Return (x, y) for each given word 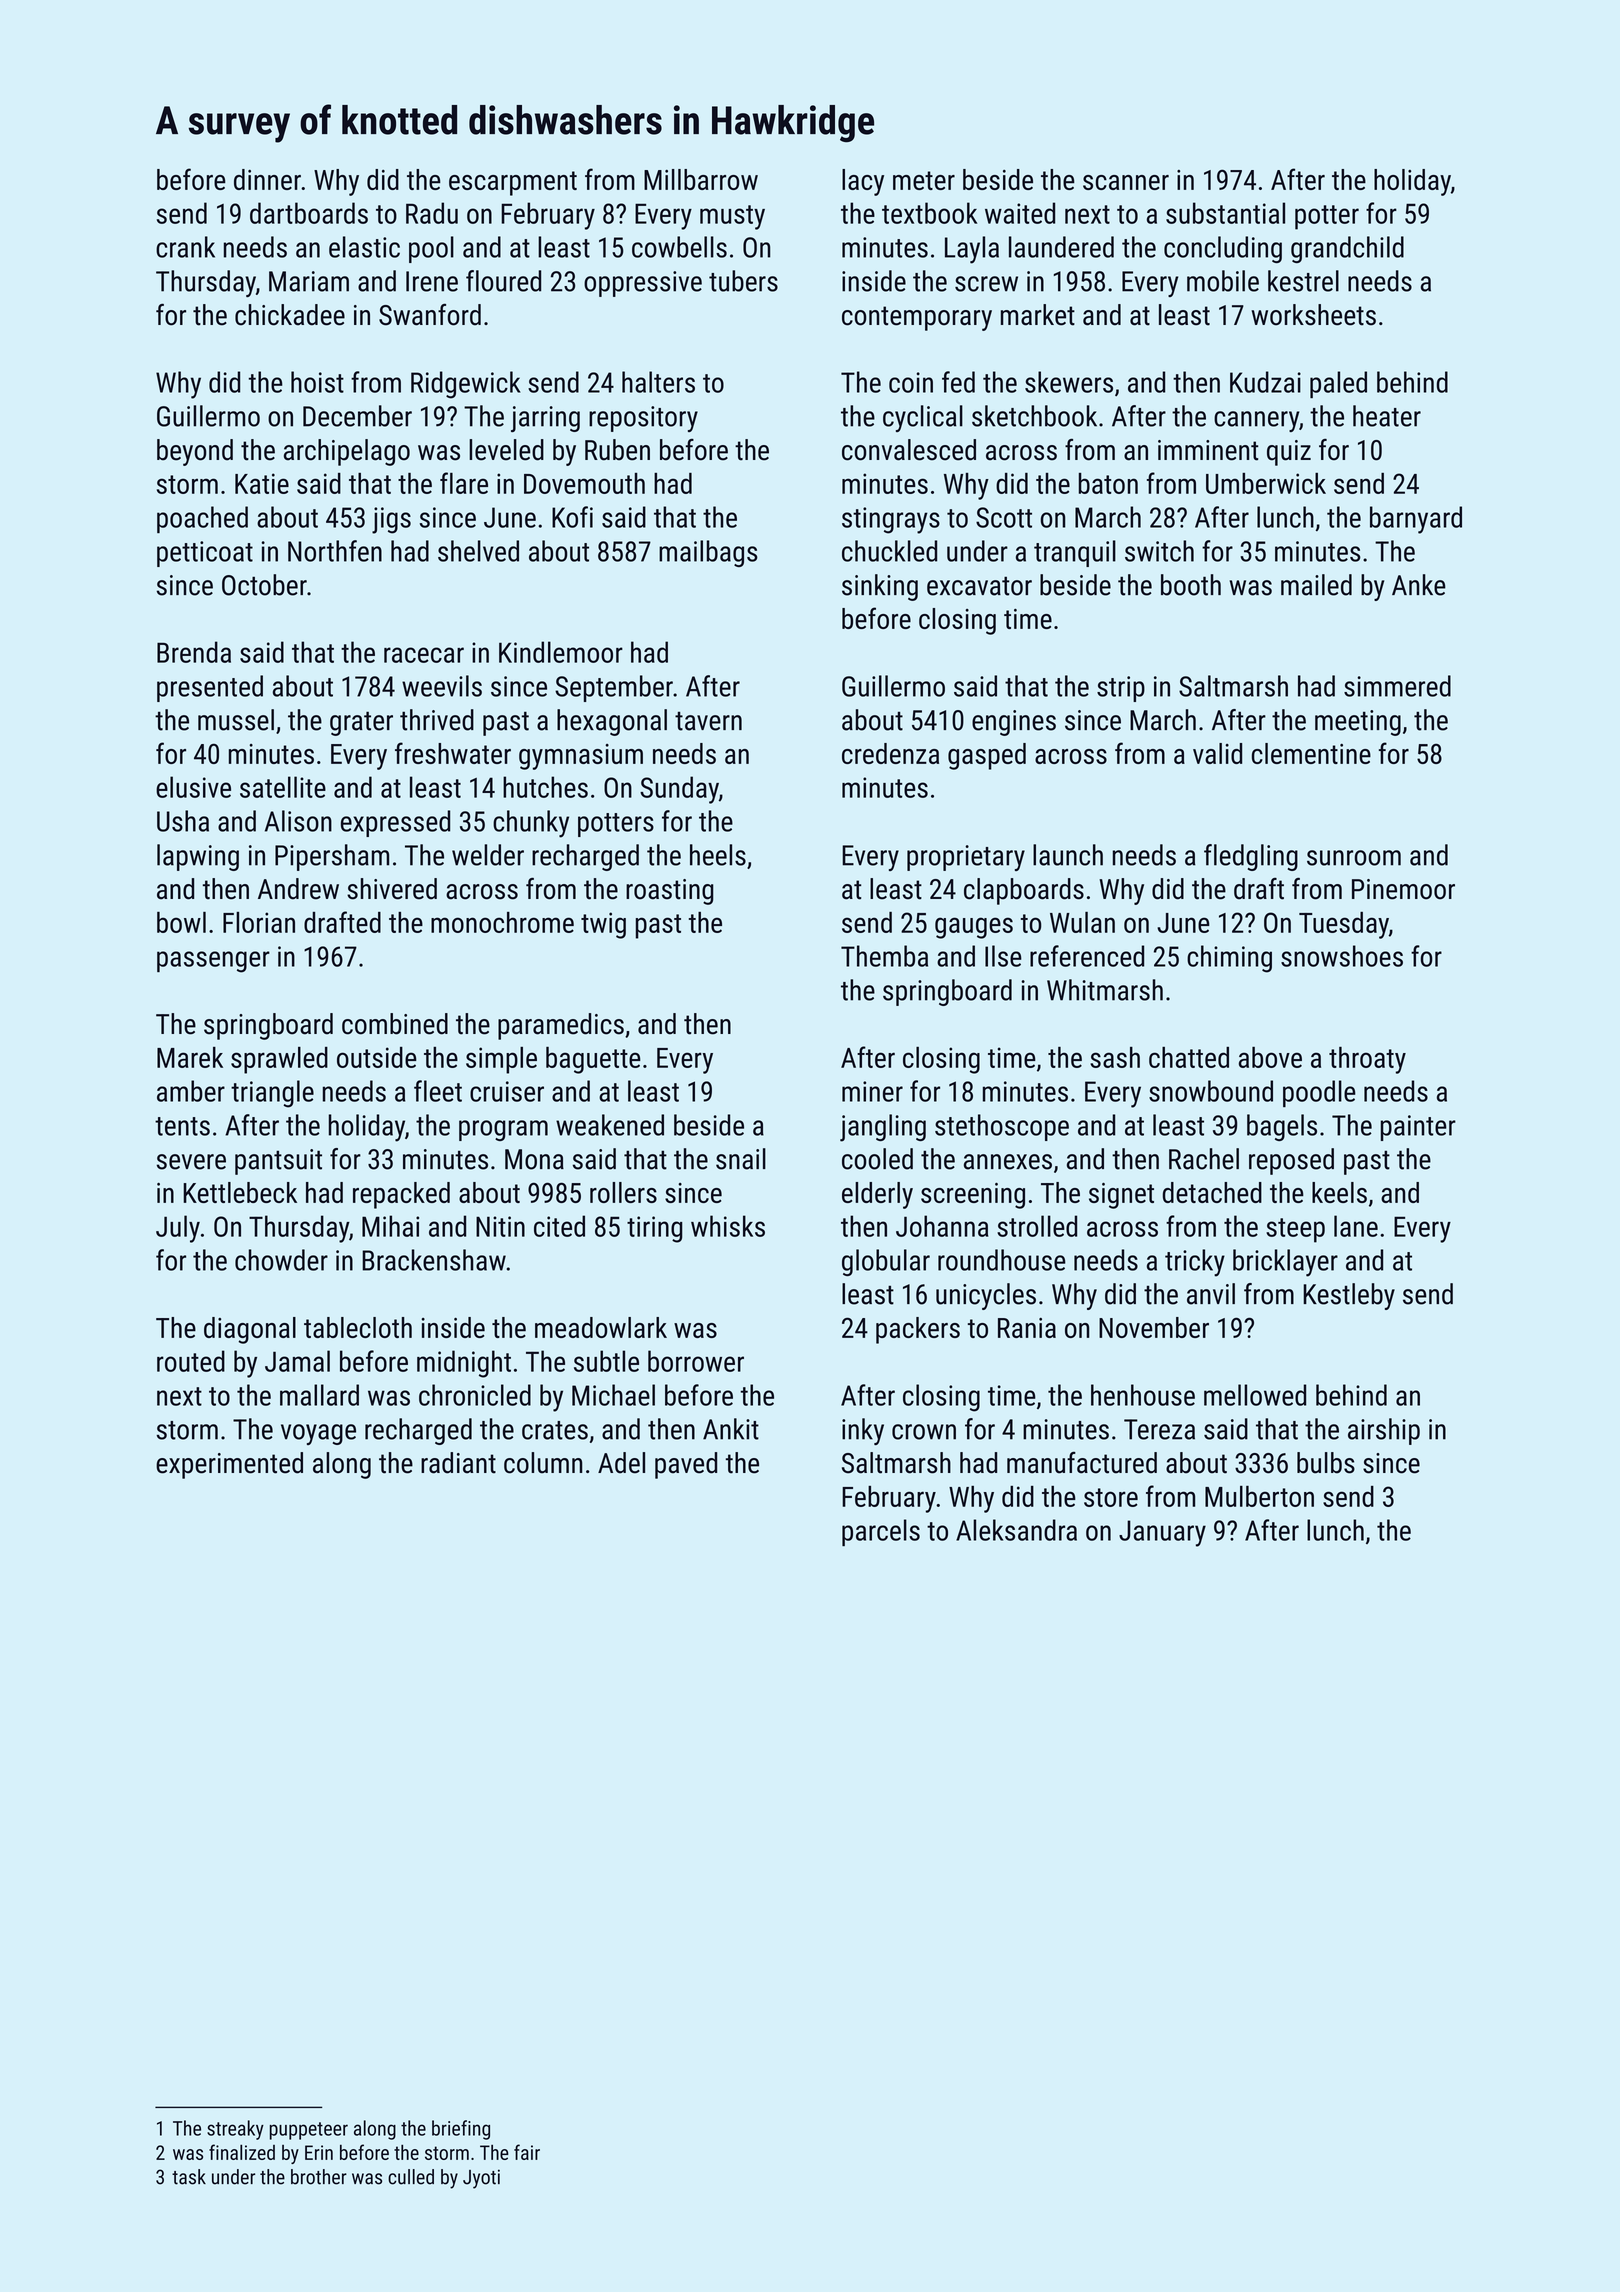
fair (527, 2152)
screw (986, 284)
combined (395, 1024)
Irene (432, 281)
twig (603, 925)
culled (411, 2177)
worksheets (1313, 315)
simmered (1397, 686)
